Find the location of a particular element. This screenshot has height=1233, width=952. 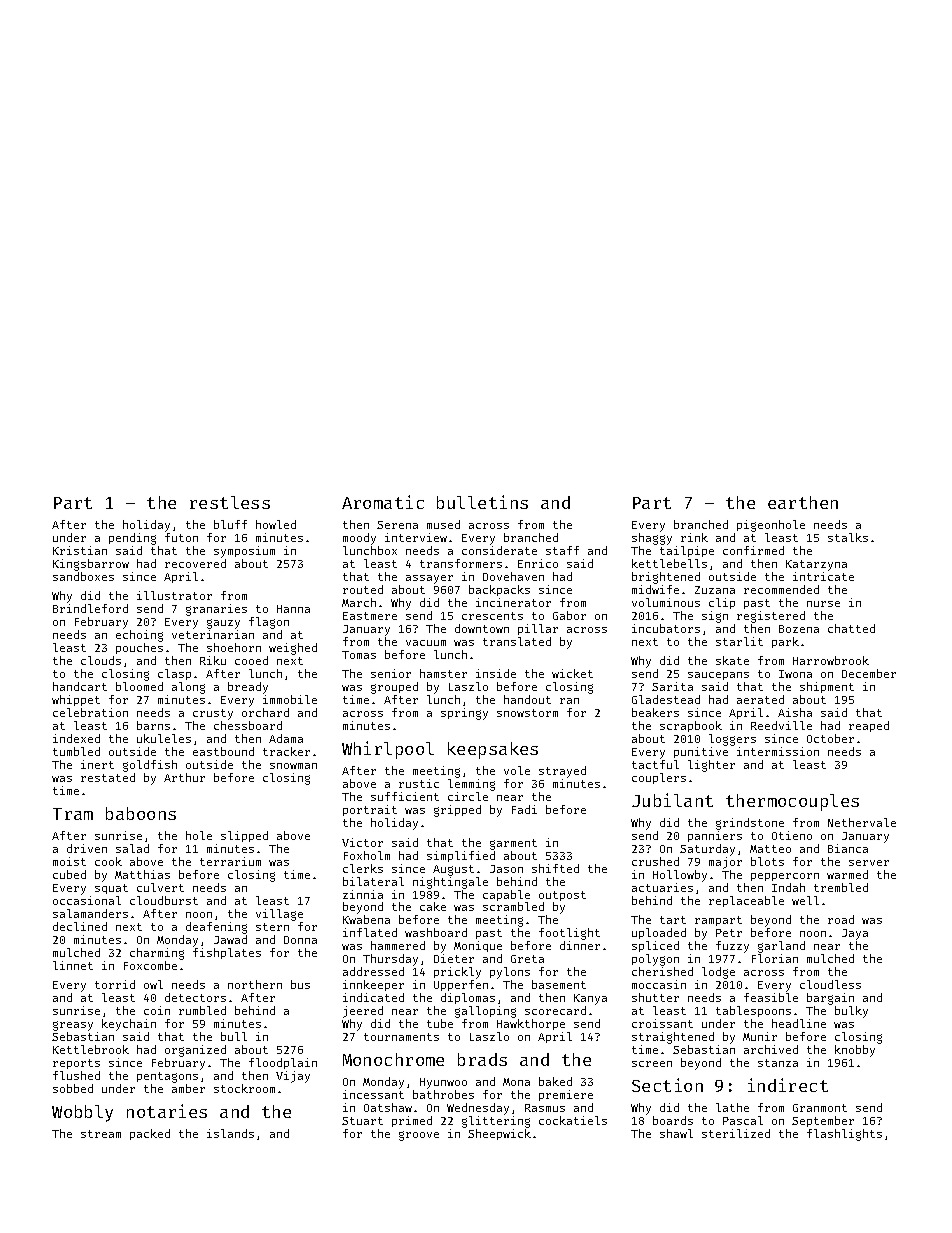

assayer is located at coordinates (429, 579).
